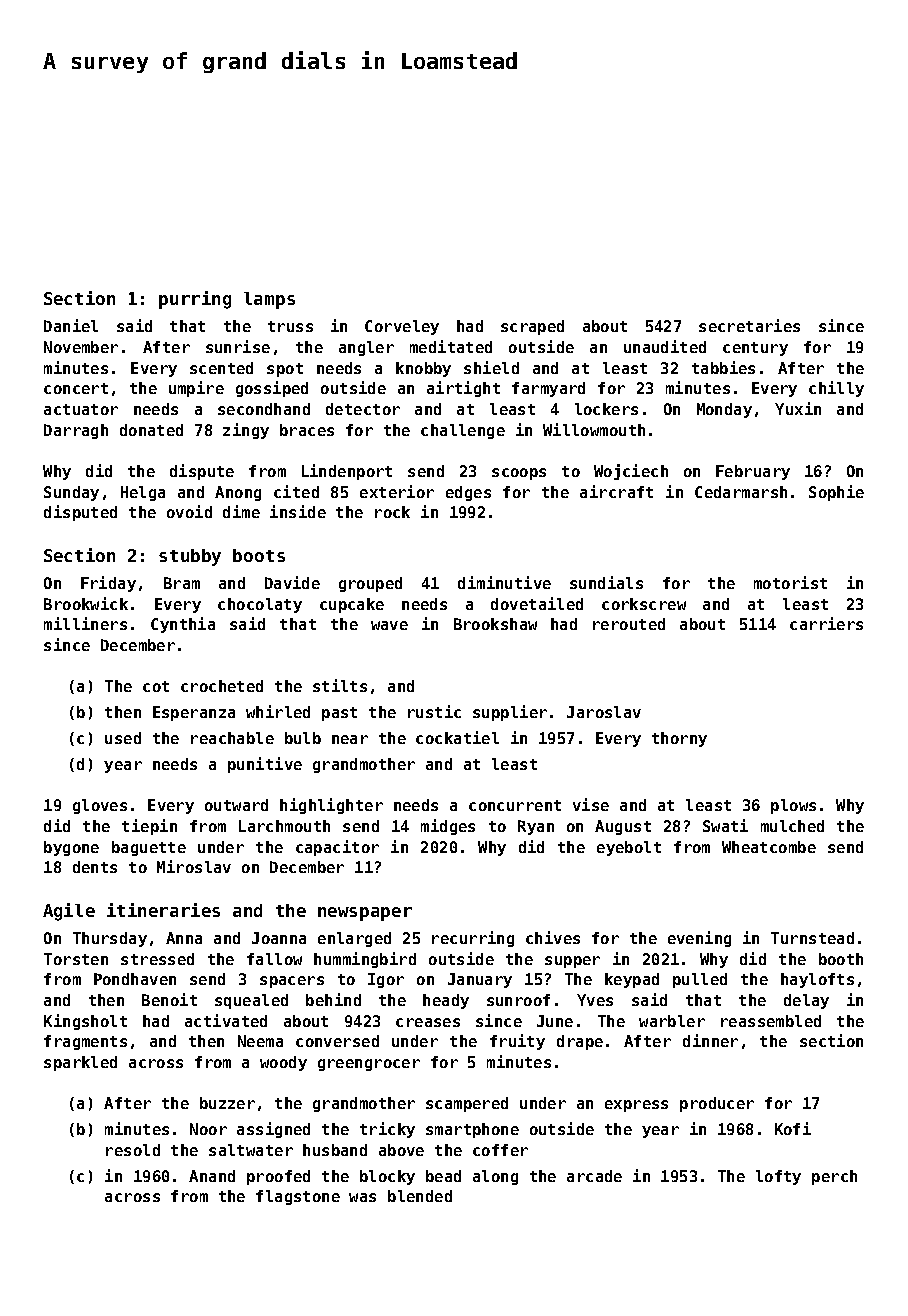  Describe the element at coordinates (156, 686) in the screenshot. I see `cot` at that location.
